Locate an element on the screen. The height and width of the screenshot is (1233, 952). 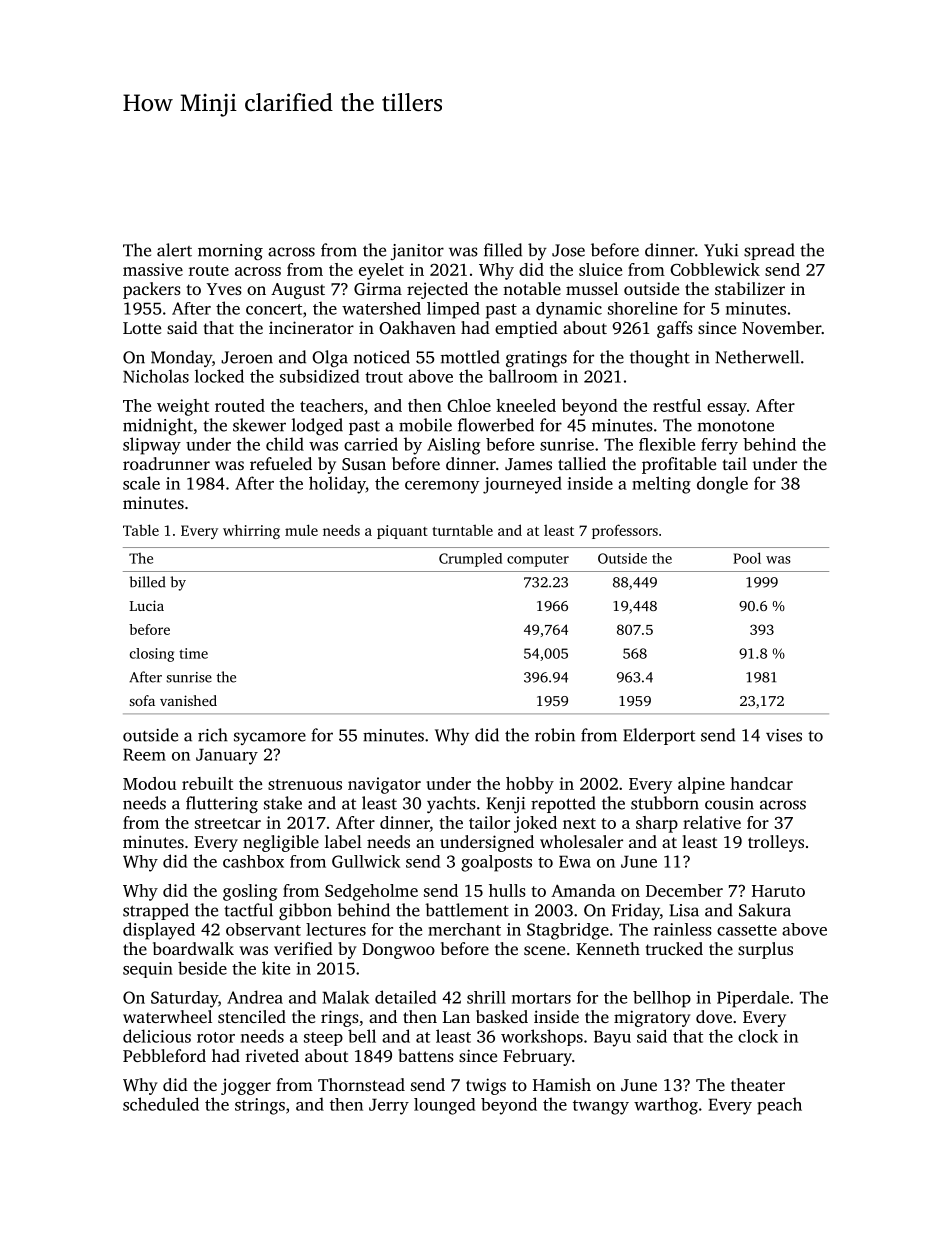
janitor is located at coordinates (417, 252).
